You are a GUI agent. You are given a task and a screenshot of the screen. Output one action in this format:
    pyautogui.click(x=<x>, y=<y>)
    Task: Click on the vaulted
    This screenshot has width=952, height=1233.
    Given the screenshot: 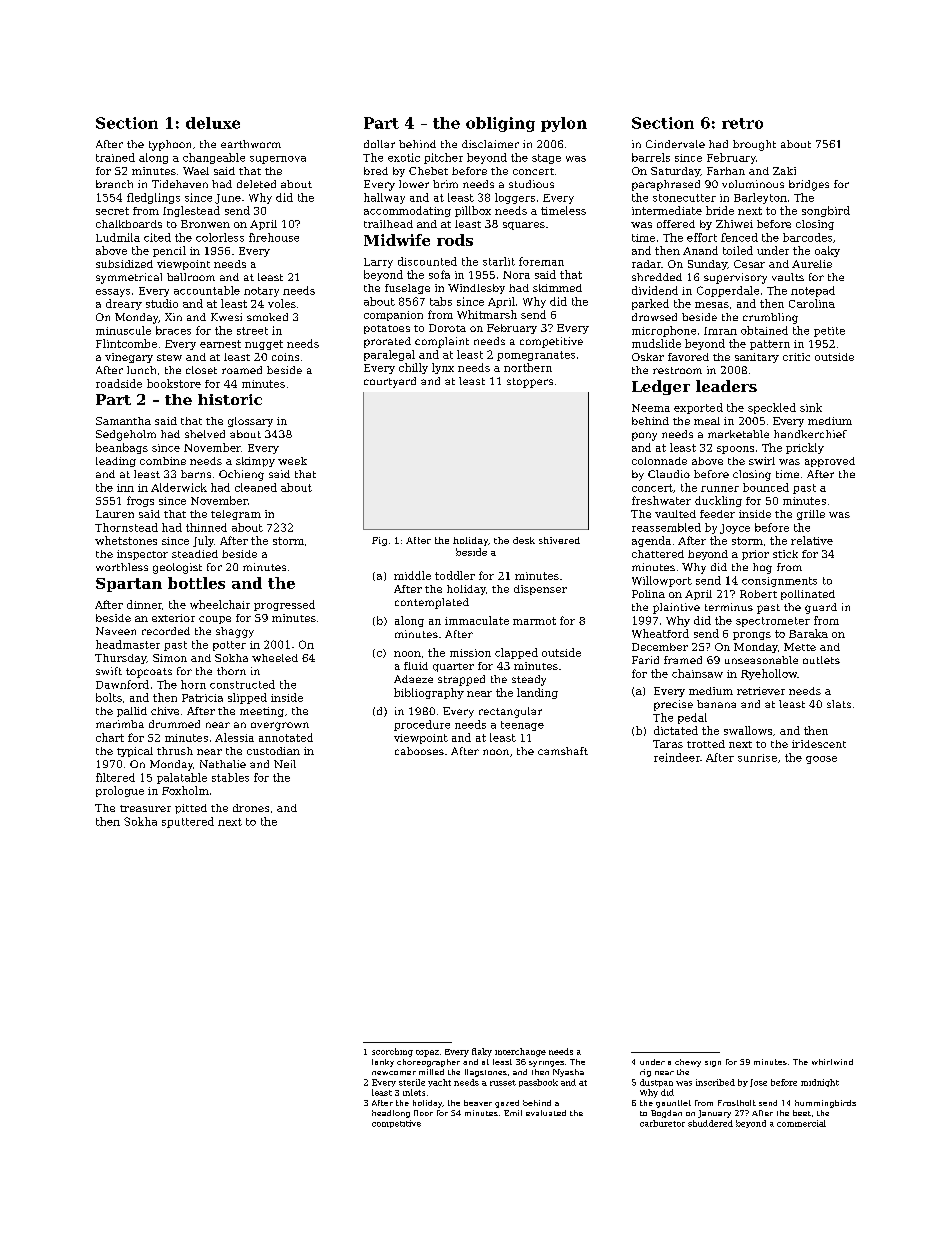 What is the action you would take?
    pyautogui.click(x=675, y=514)
